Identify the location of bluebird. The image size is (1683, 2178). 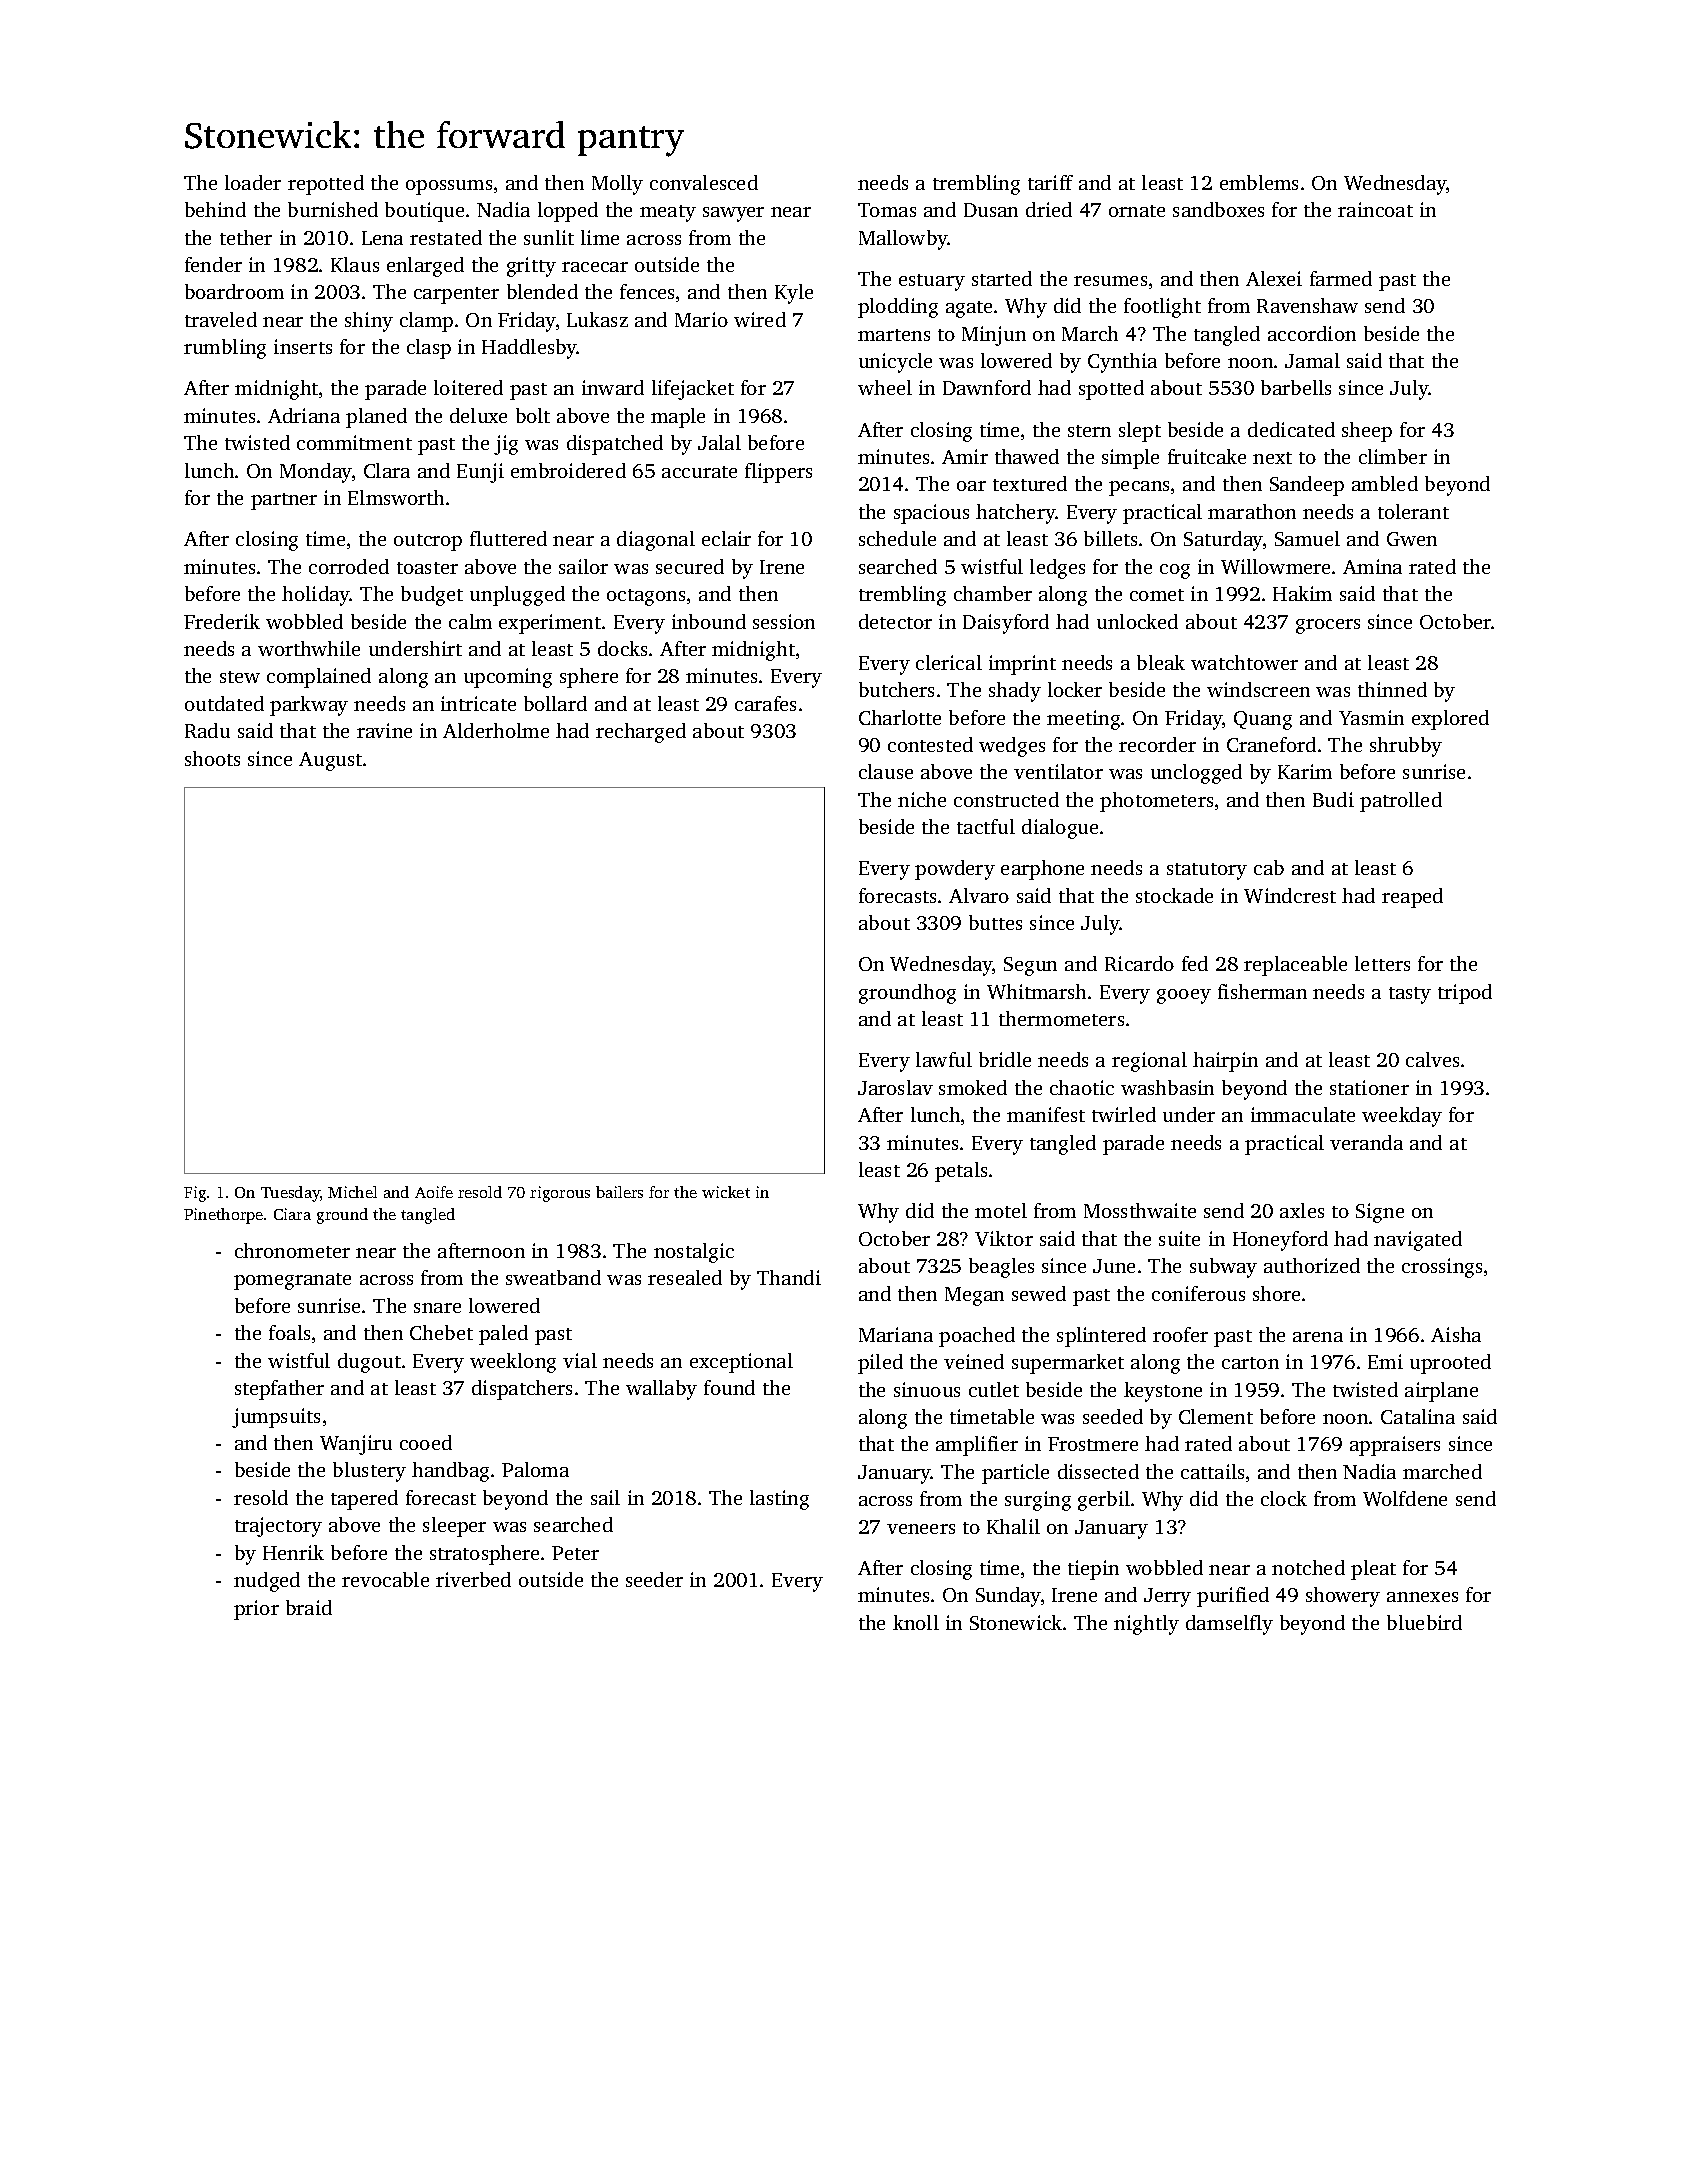
(1424, 1622).
